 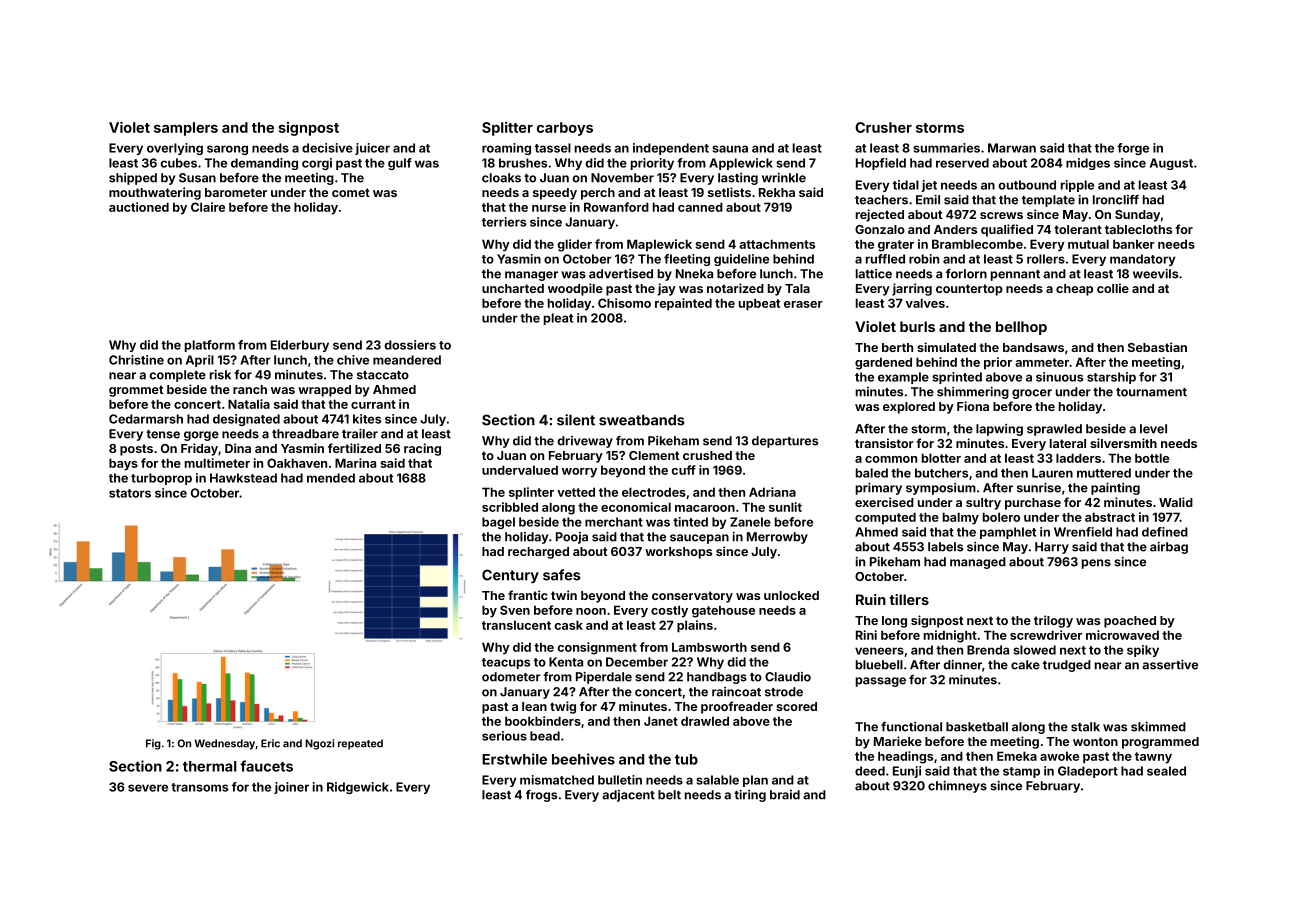 What do you see at coordinates (575, 289) in the screenshot?
I see `woodpile` at bounding box center [575, 289].
